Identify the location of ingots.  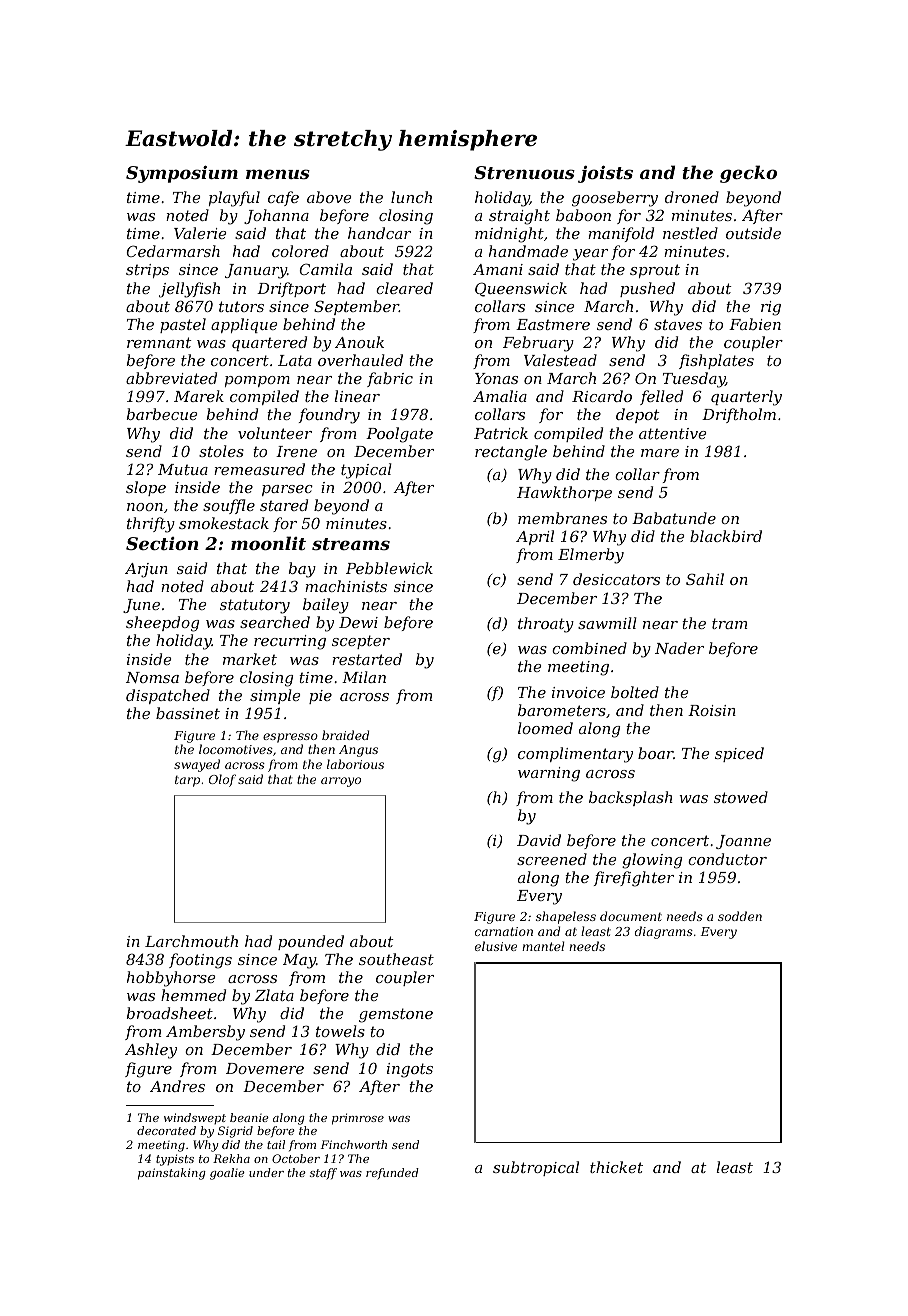
(410, 1070).
